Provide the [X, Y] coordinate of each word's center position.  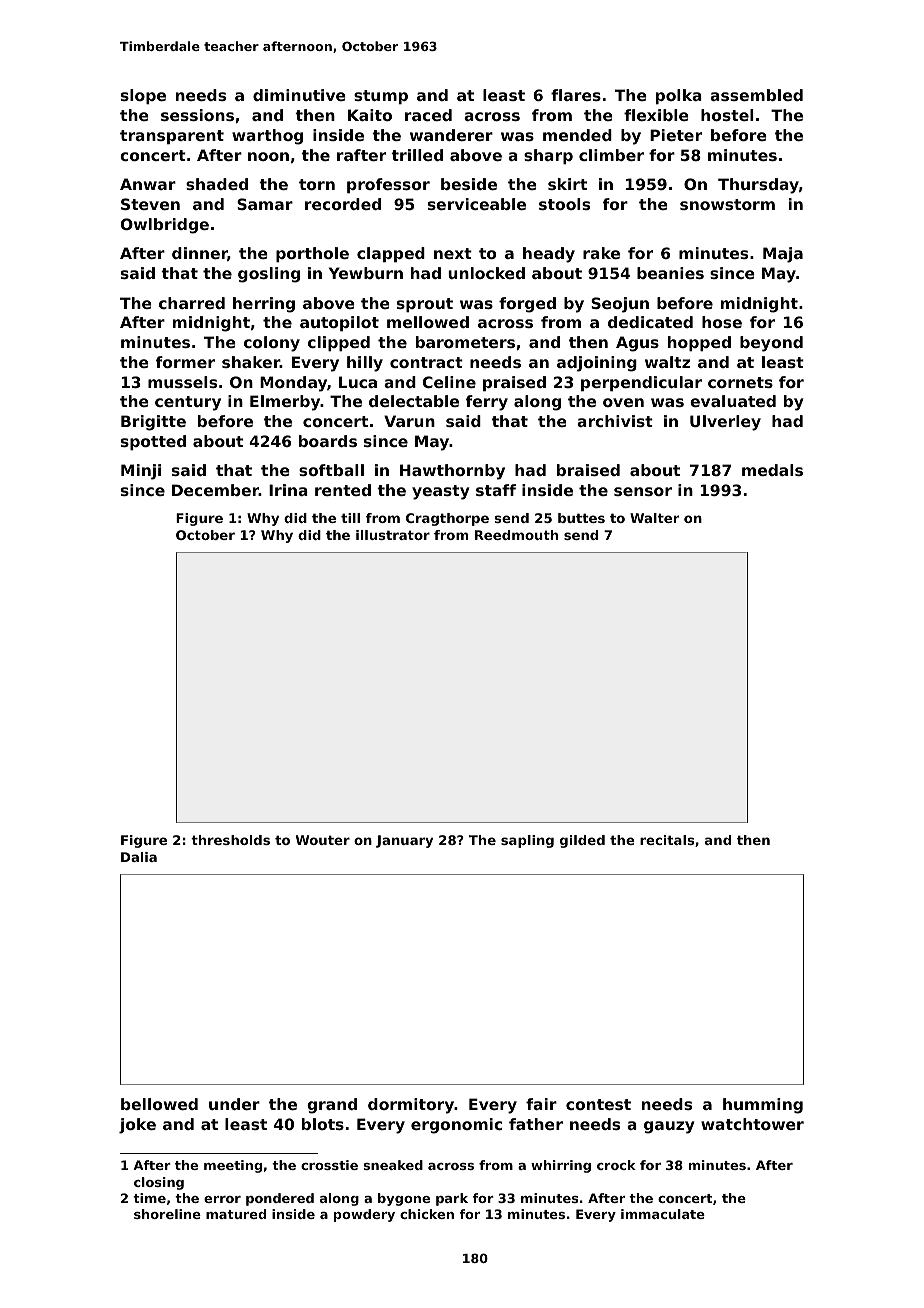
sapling [527, 841]
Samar [265, 204]
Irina [288, 490]
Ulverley [725, 423]
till [350, 518]
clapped [391, 254]
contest [598, 1104]
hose [722, 322]
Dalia [139, 857]
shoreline [167, 1214]
